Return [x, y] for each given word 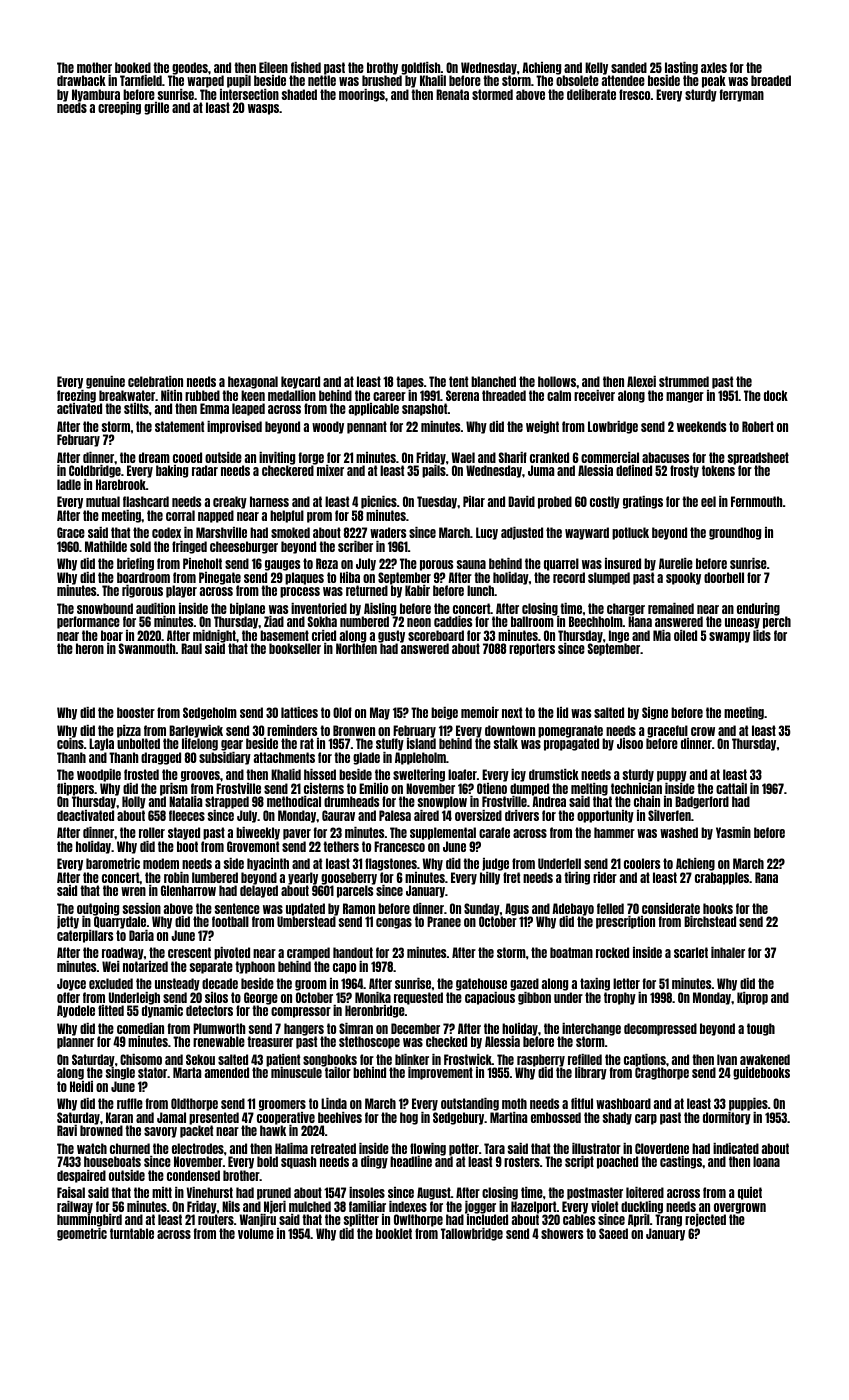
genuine [105, 382]
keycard [300, 382]
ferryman [741, 95]
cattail [731, 788]
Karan [119, 1117]
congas [394, 923]
